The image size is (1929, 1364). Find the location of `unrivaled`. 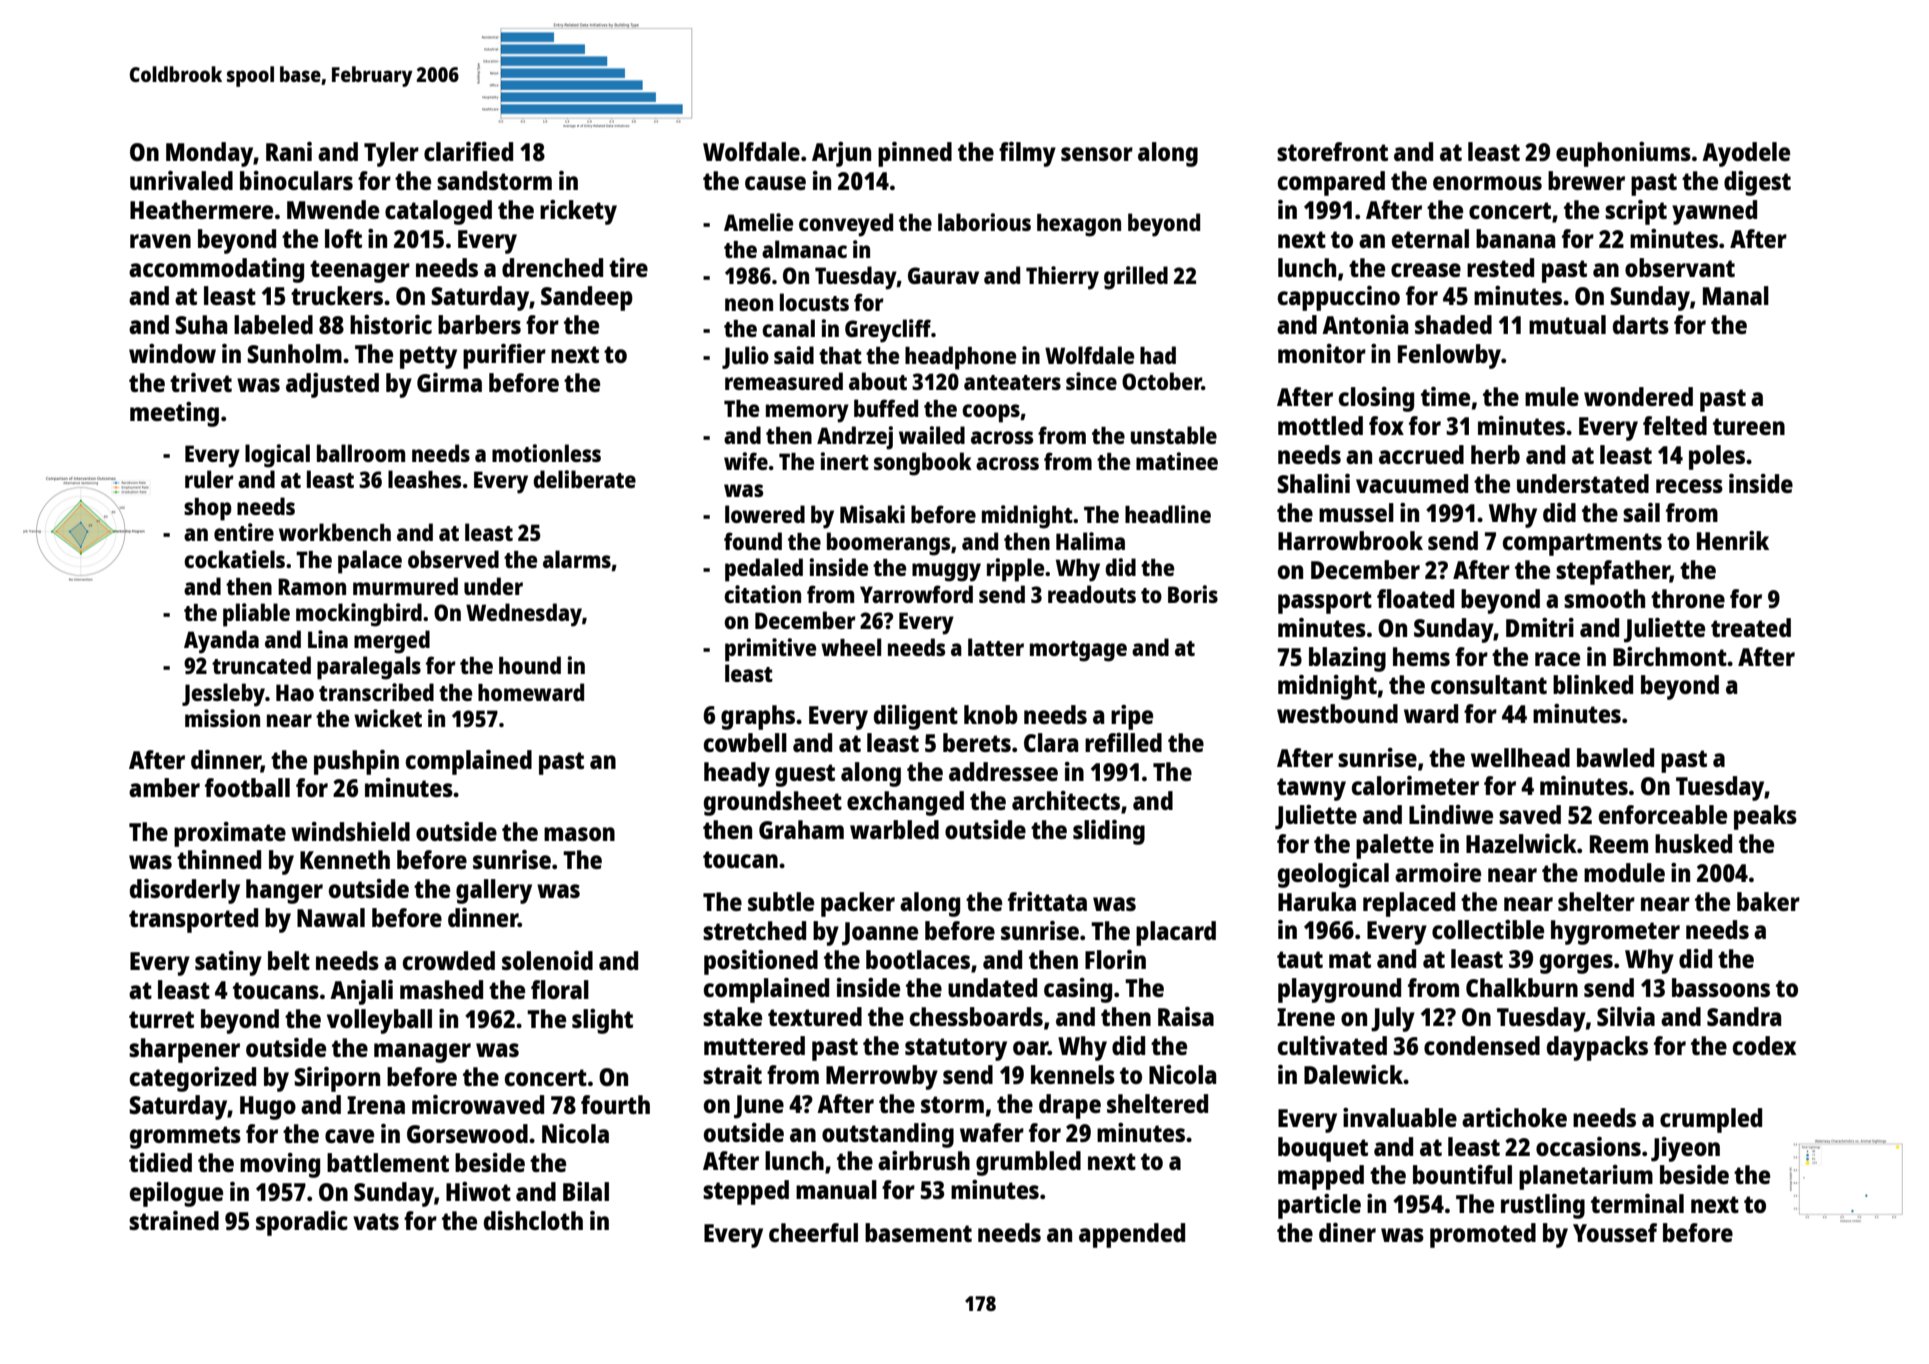

unrivaled is located at coordinates (181, 180).
